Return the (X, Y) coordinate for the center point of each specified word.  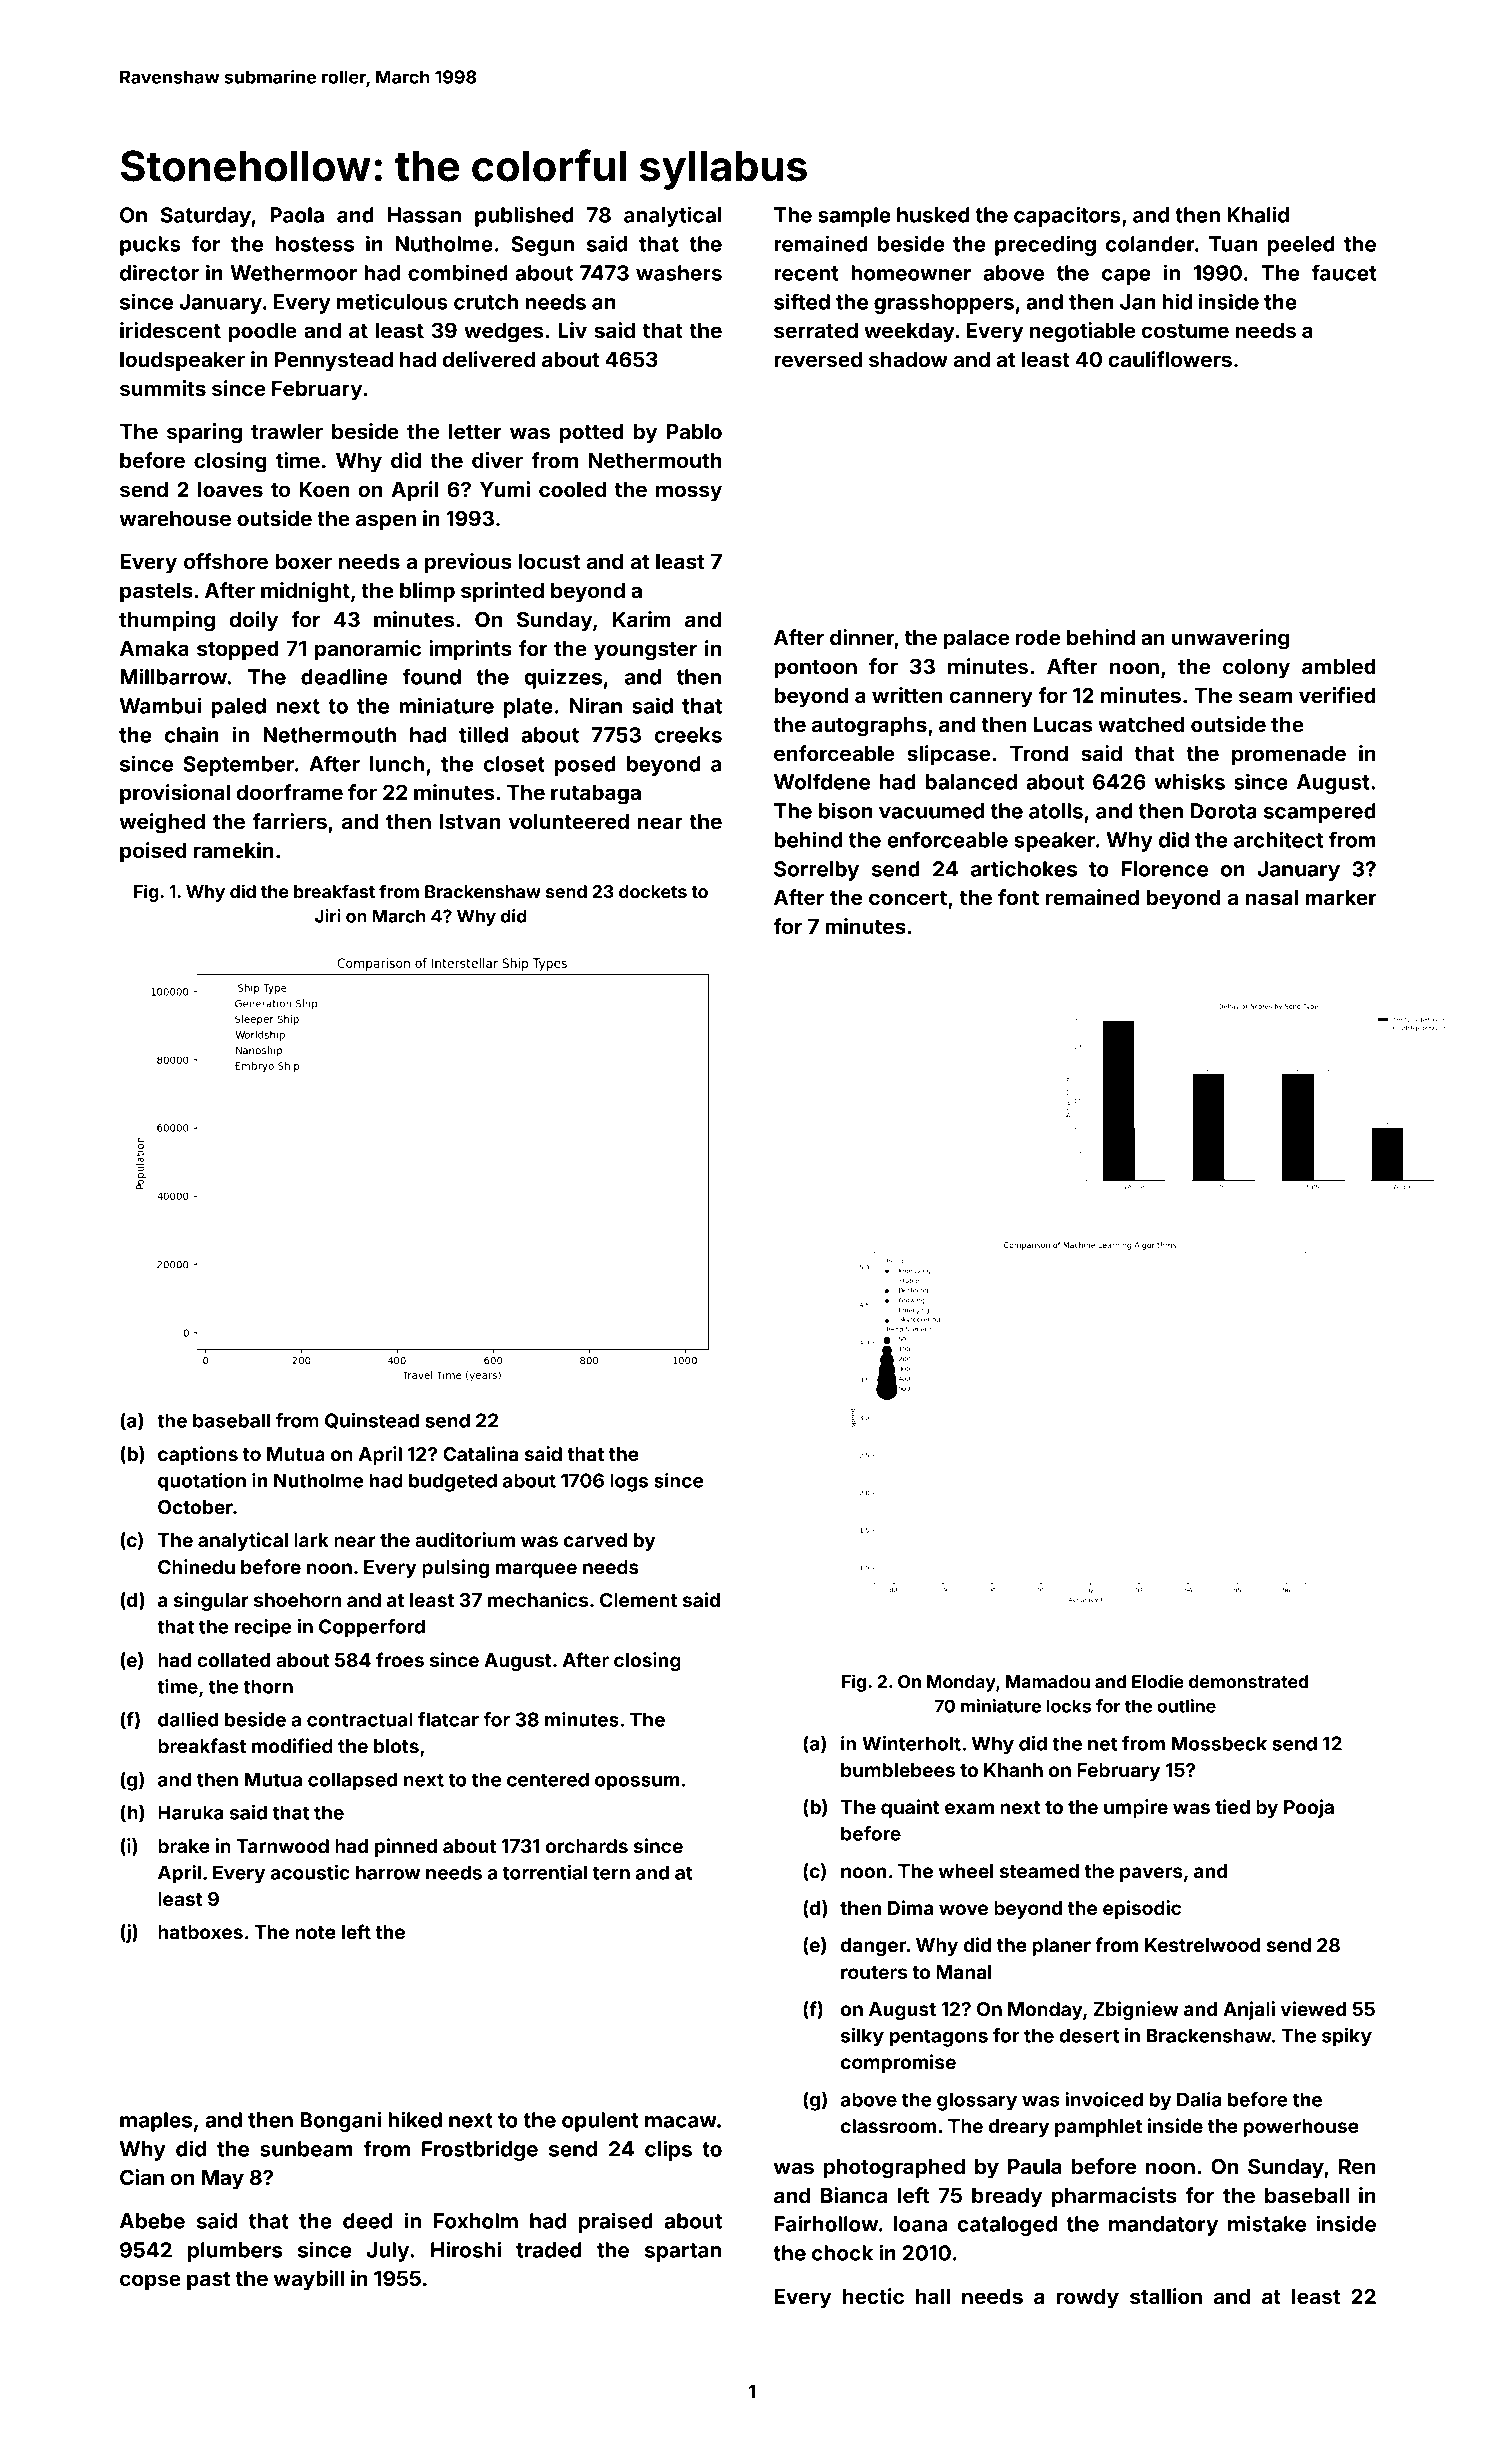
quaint (910, 1808)
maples (156, 2122)
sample (854, 217)
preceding (1045, 245)
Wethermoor (293, 273)
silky (862, 2037)
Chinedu (196, 1566)
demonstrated (1248, 1681)
